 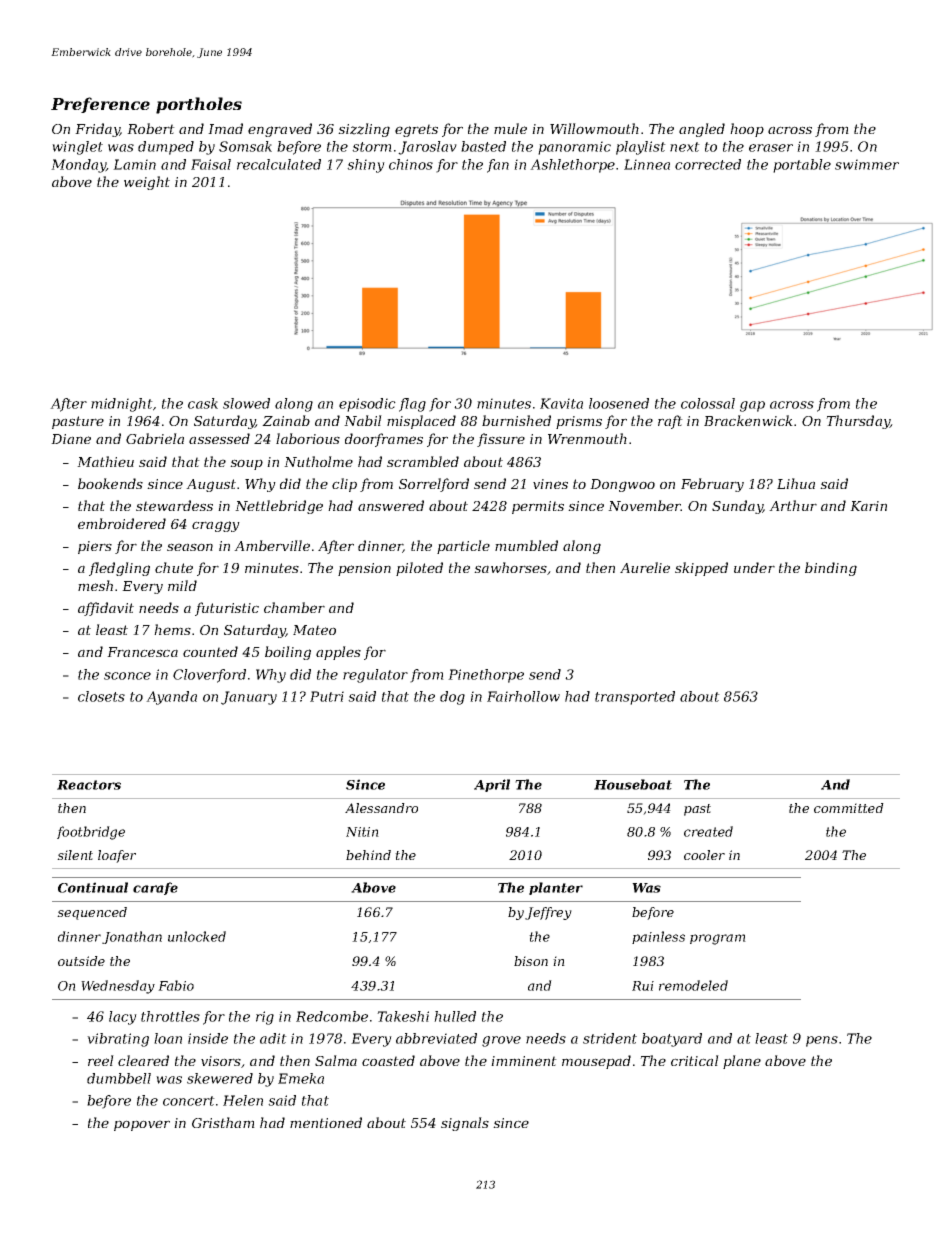 I want to click on Gristham, so click(x=223, y=1122).
